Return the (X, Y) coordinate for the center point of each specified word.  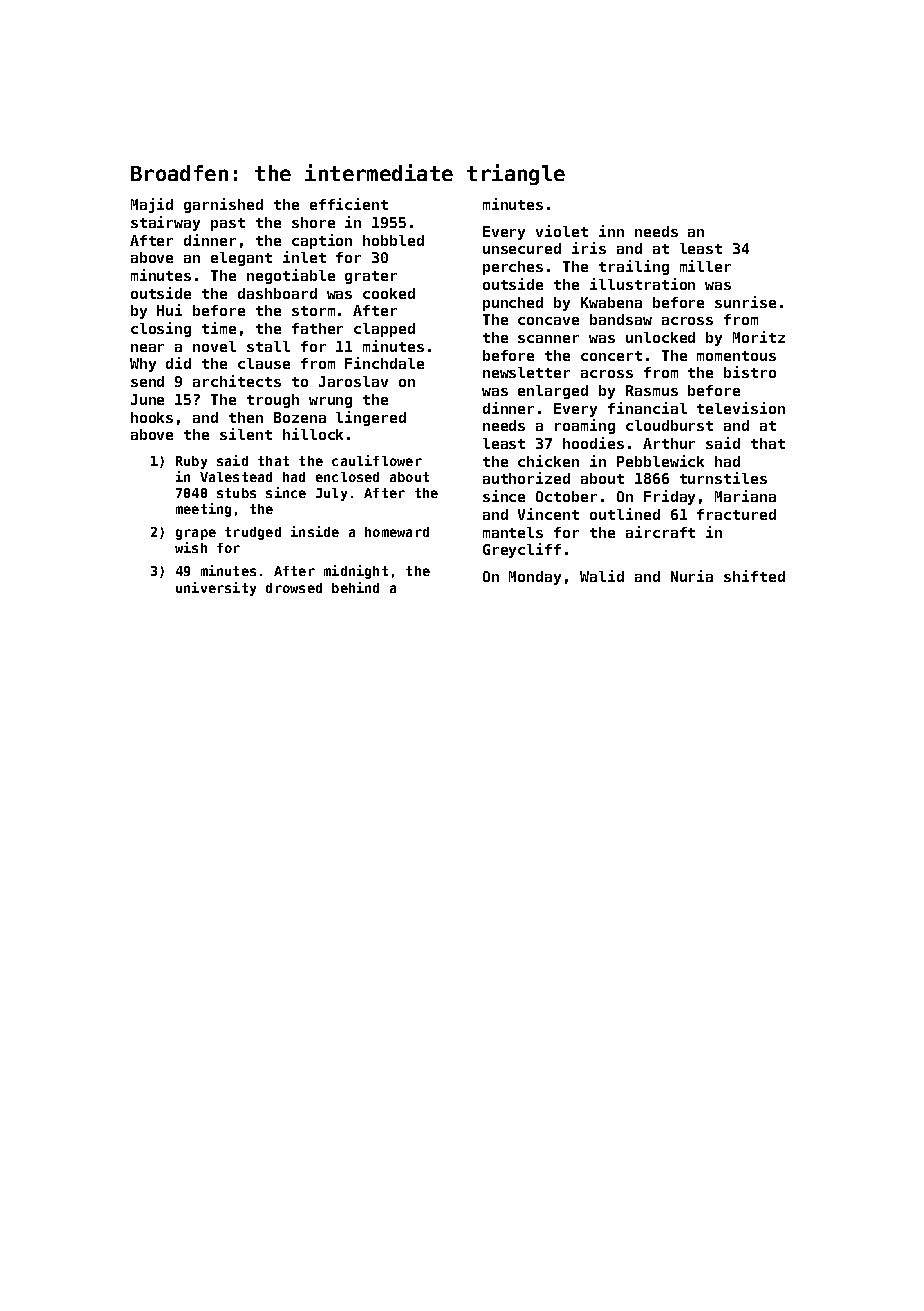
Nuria (692, 576)
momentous (736, 356)
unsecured (522, 248)
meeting (203, 510)
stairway (165, 223)
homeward (397, 532)
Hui (169, 310)
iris (589, 248)
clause (264, 363)
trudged (253, 533)
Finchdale (384, 363)
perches (513, 268)
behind (355, 587)
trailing (634, 267)
